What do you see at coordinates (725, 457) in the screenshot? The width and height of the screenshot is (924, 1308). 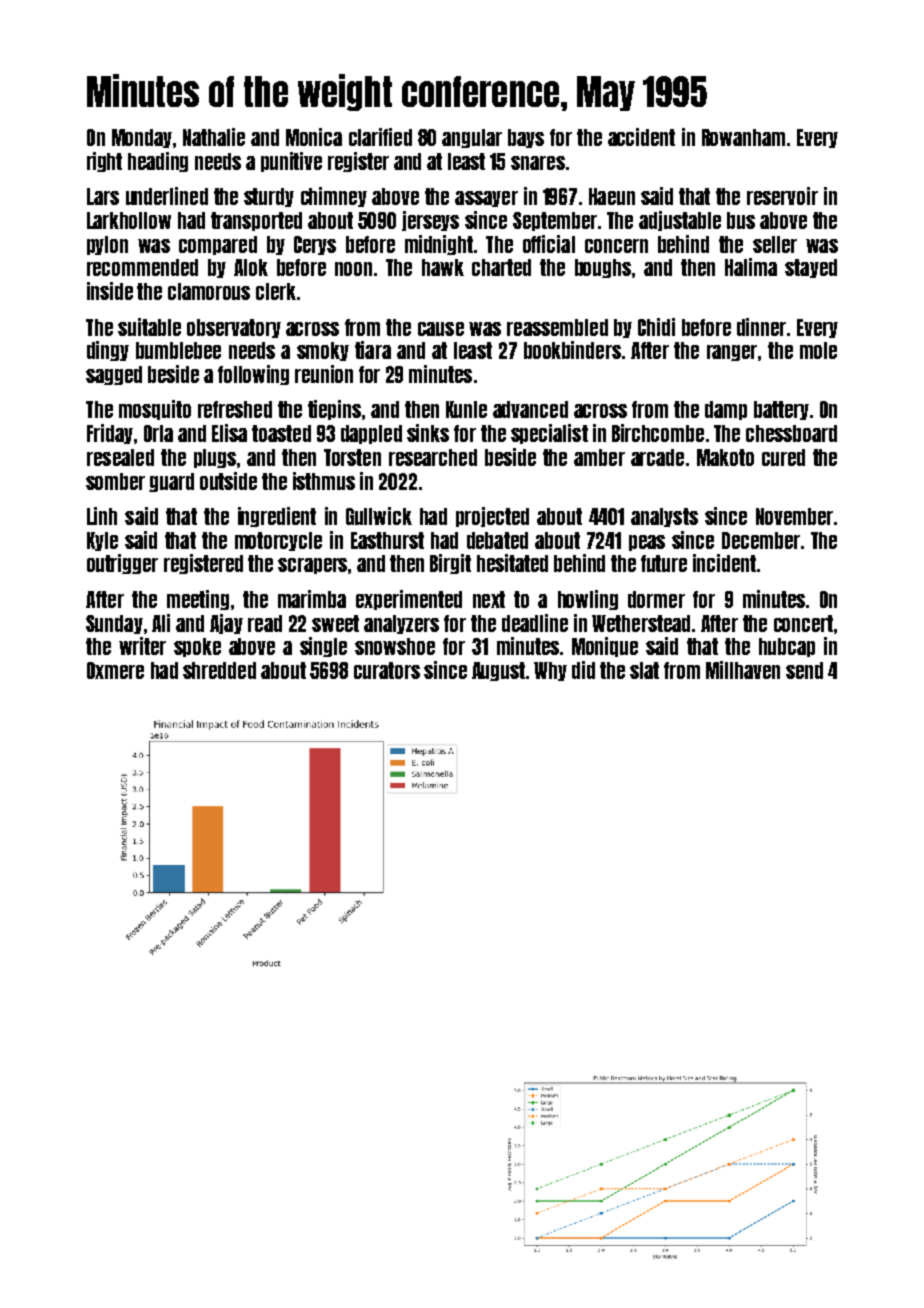 I see `Makoto` at bounding box center [725, 457].
